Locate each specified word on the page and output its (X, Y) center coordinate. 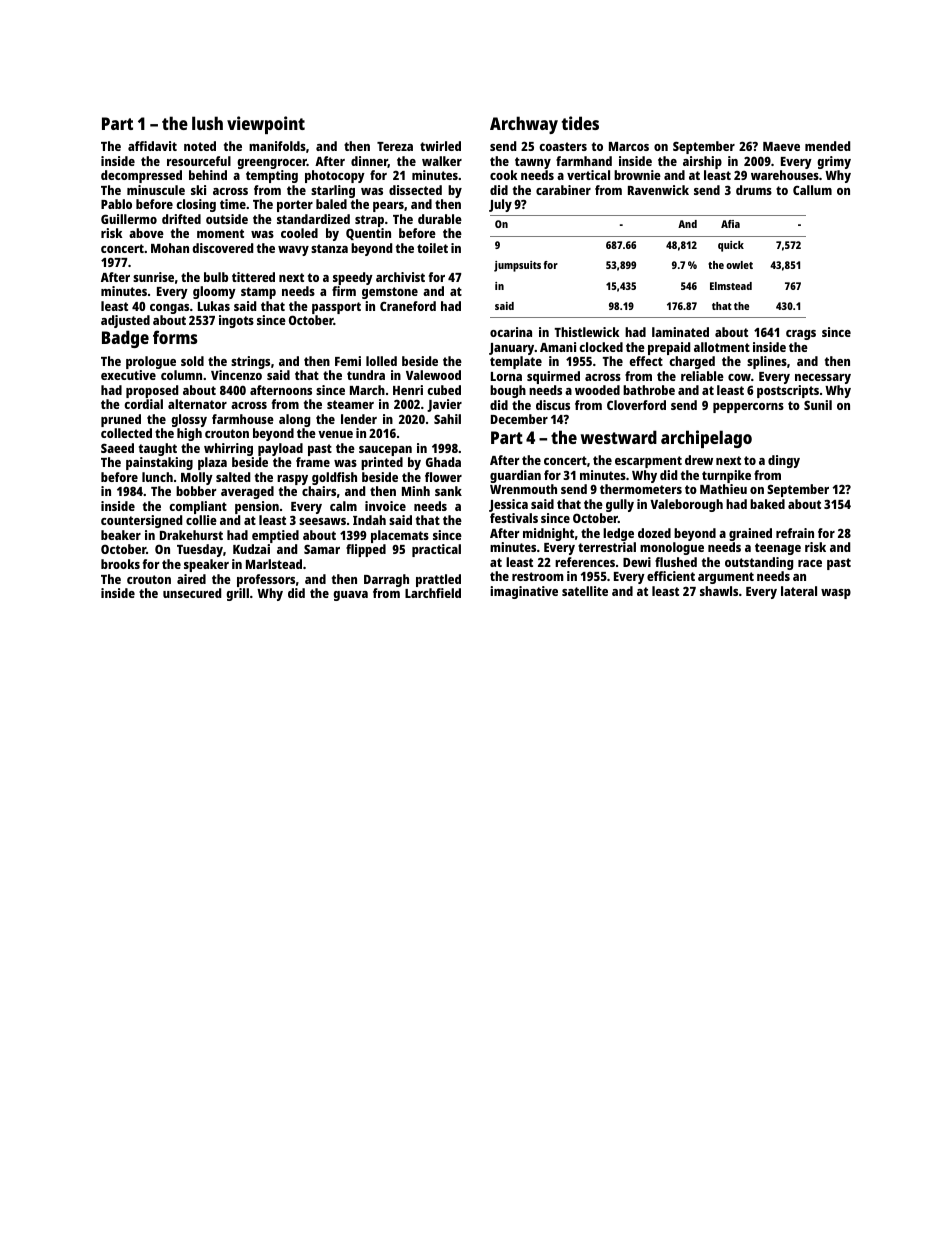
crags (801, 335)
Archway (524, 125)
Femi (348, 361)
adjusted (125, 321)
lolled (381, 361)
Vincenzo (236, 375)
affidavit (152, 146)
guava (350, 596)
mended (827, 146)
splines (767, 362)
